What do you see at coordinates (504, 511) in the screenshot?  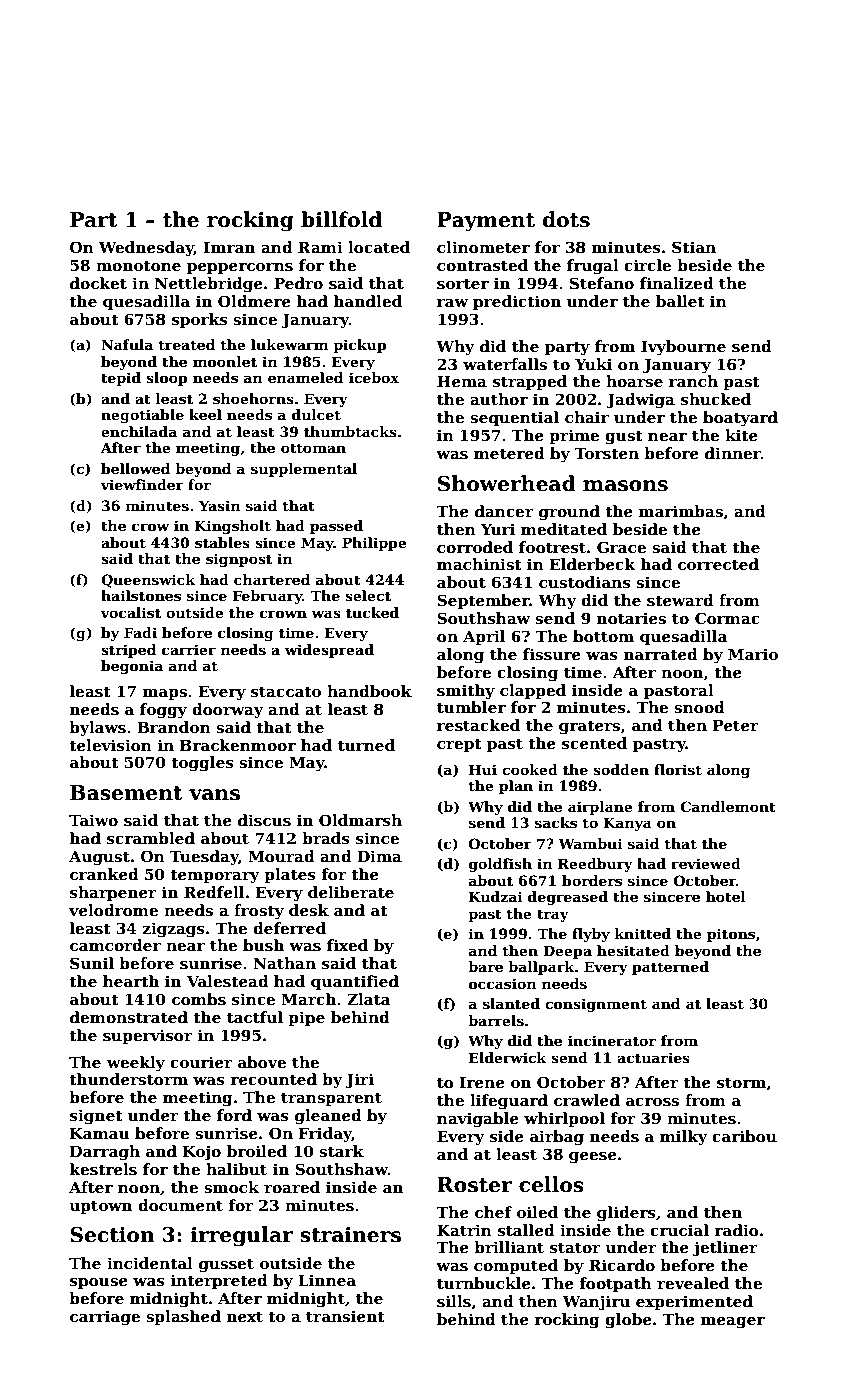 I see `dancer` at bounding box center [504, 511].
